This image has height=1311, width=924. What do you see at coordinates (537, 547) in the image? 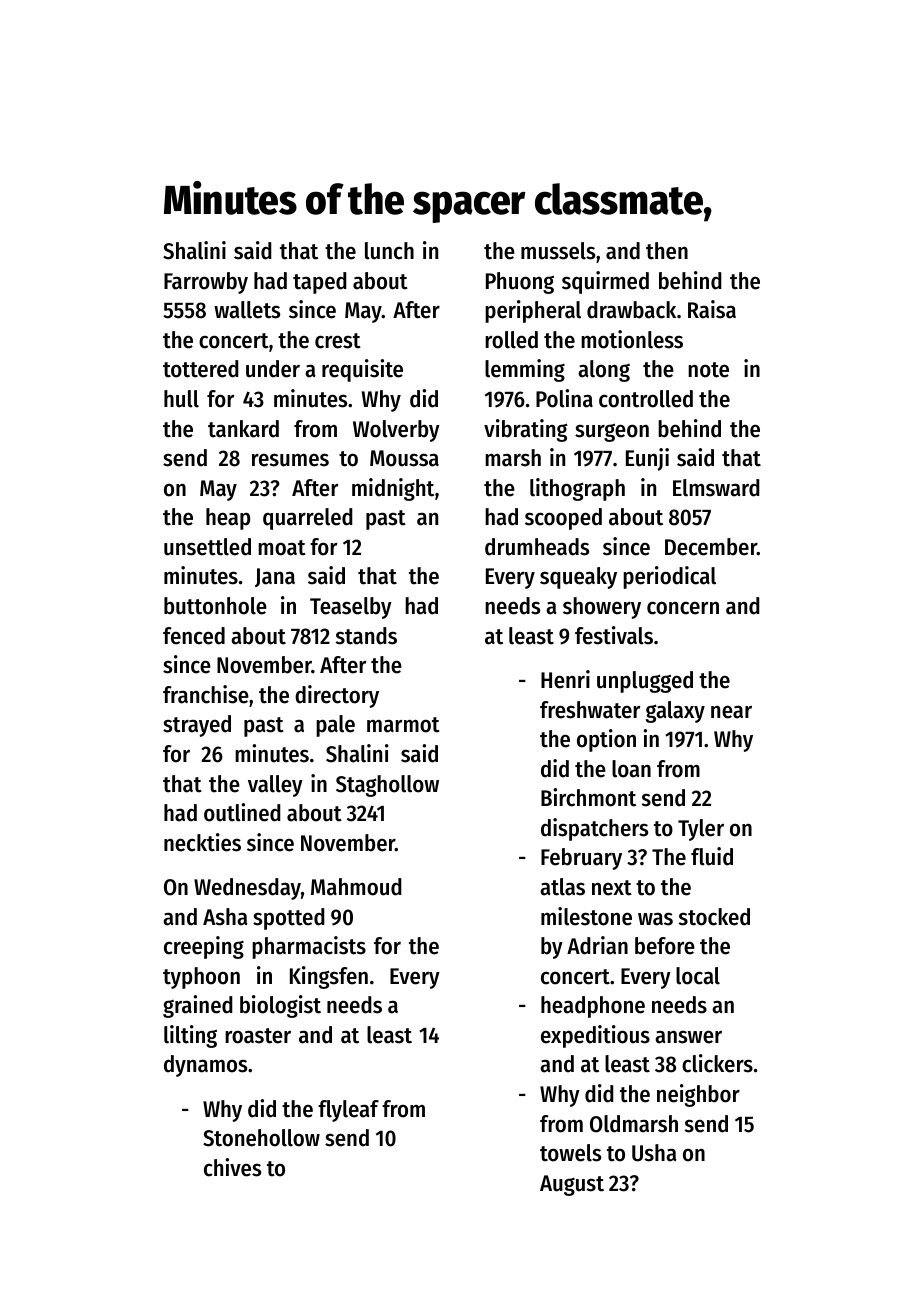
I see `drumheads` at bounding box center [537, 547].
